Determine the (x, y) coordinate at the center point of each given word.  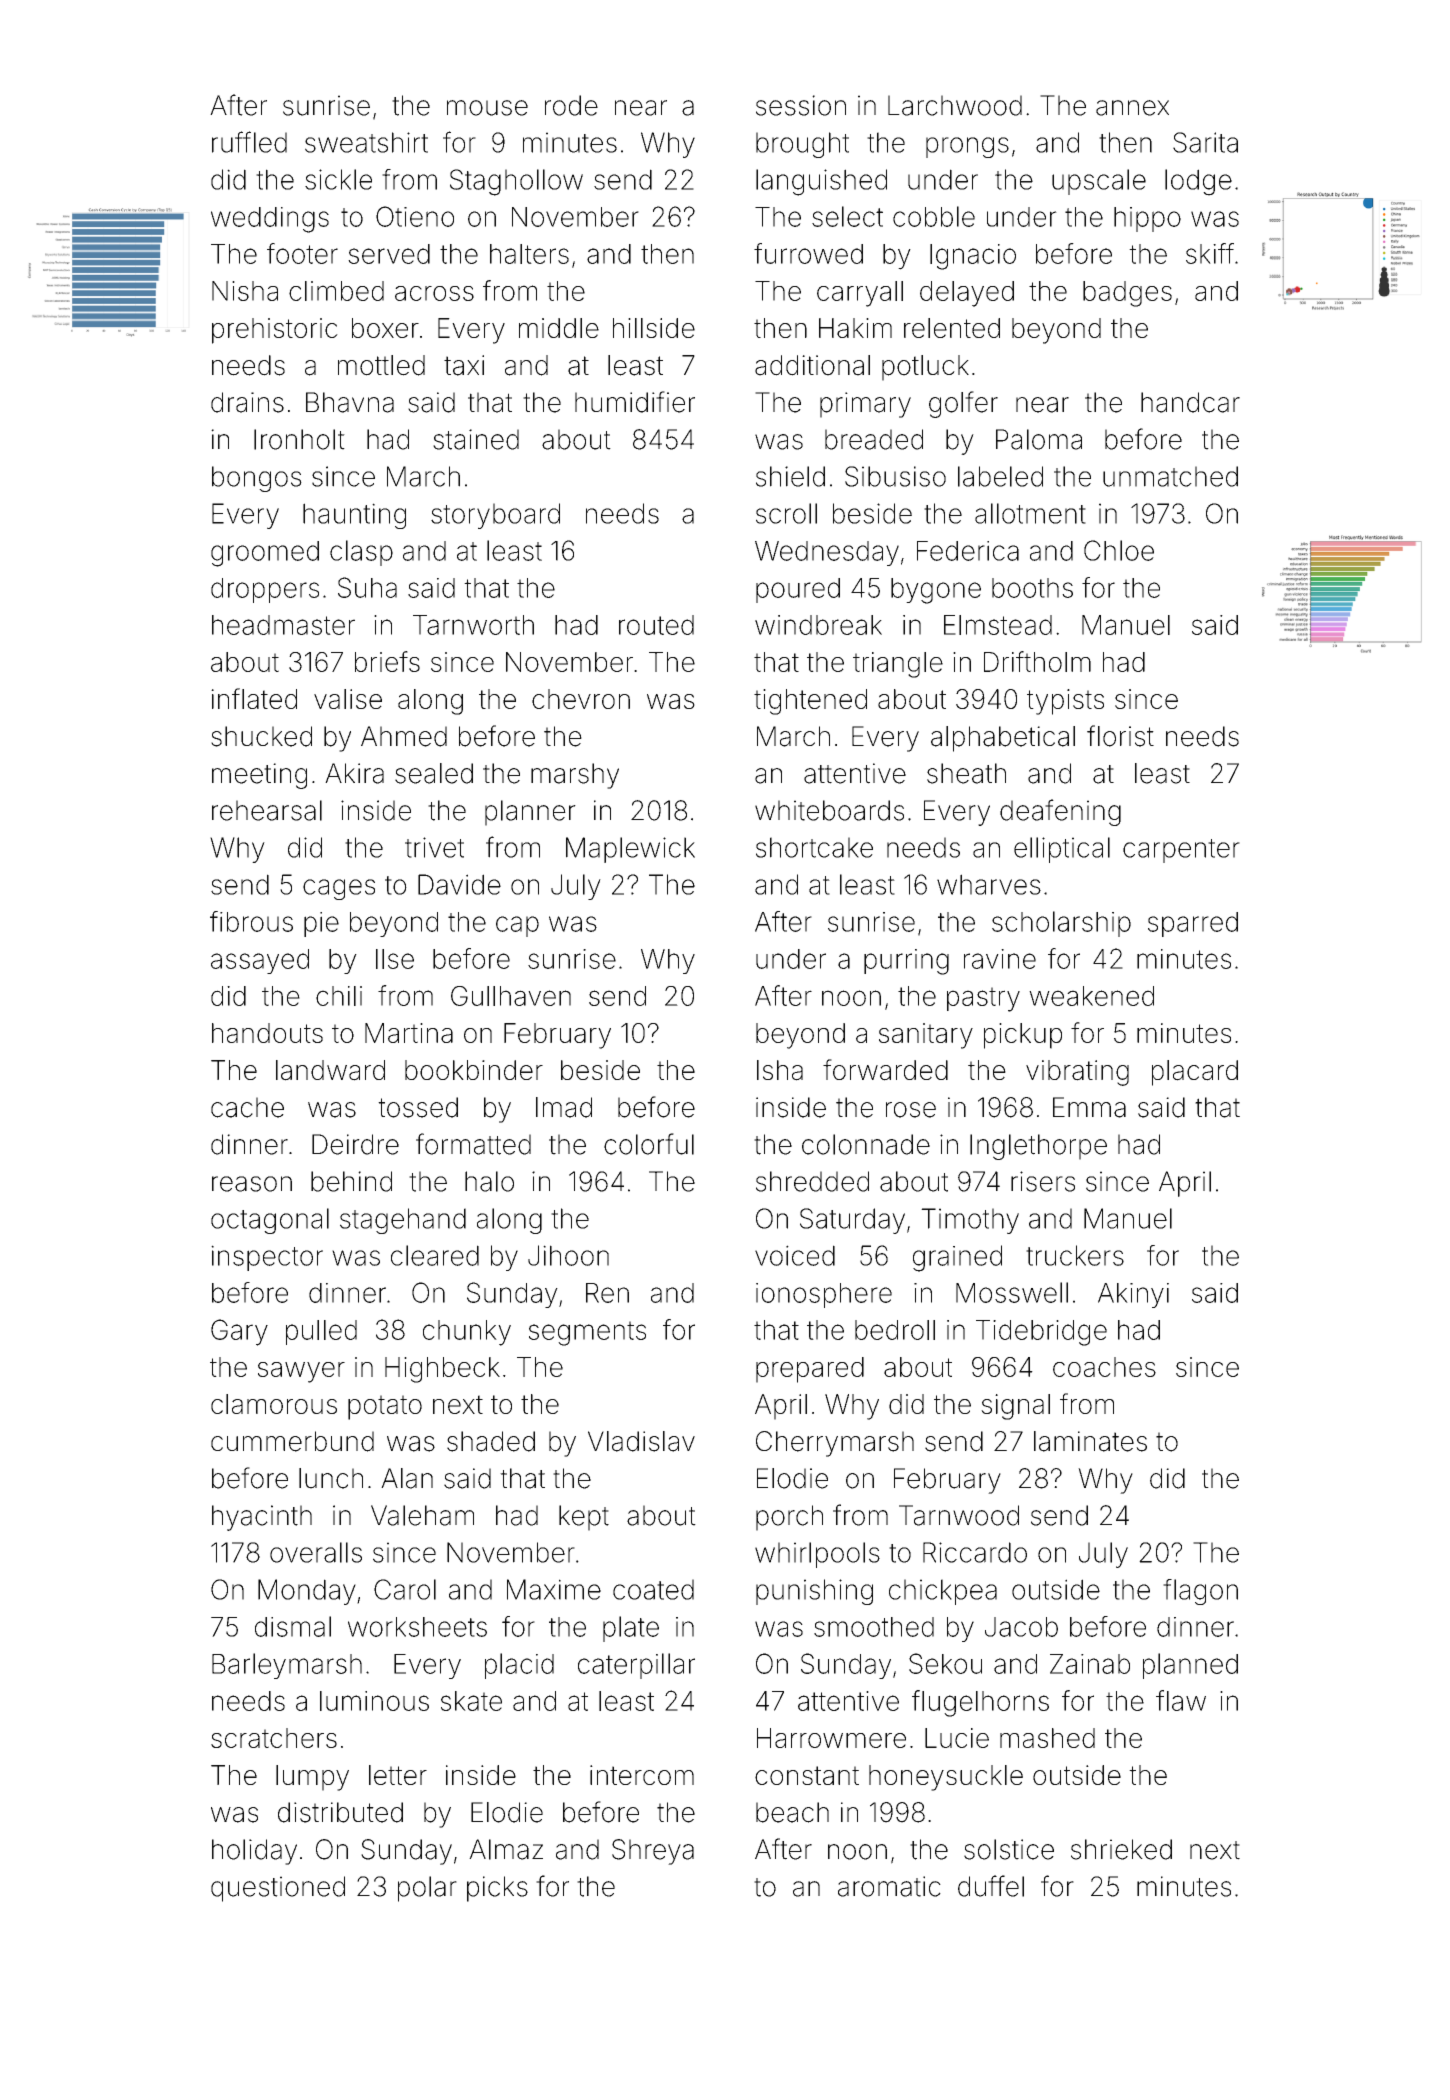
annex (1132, 108)
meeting (259, 776)
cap (517, 926)
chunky (467, 1333)
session (801, 105)
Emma (1089, 1107)
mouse (487, 108)
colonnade (866, 1144)
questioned (278, 1889)
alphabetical (1003, 739)
